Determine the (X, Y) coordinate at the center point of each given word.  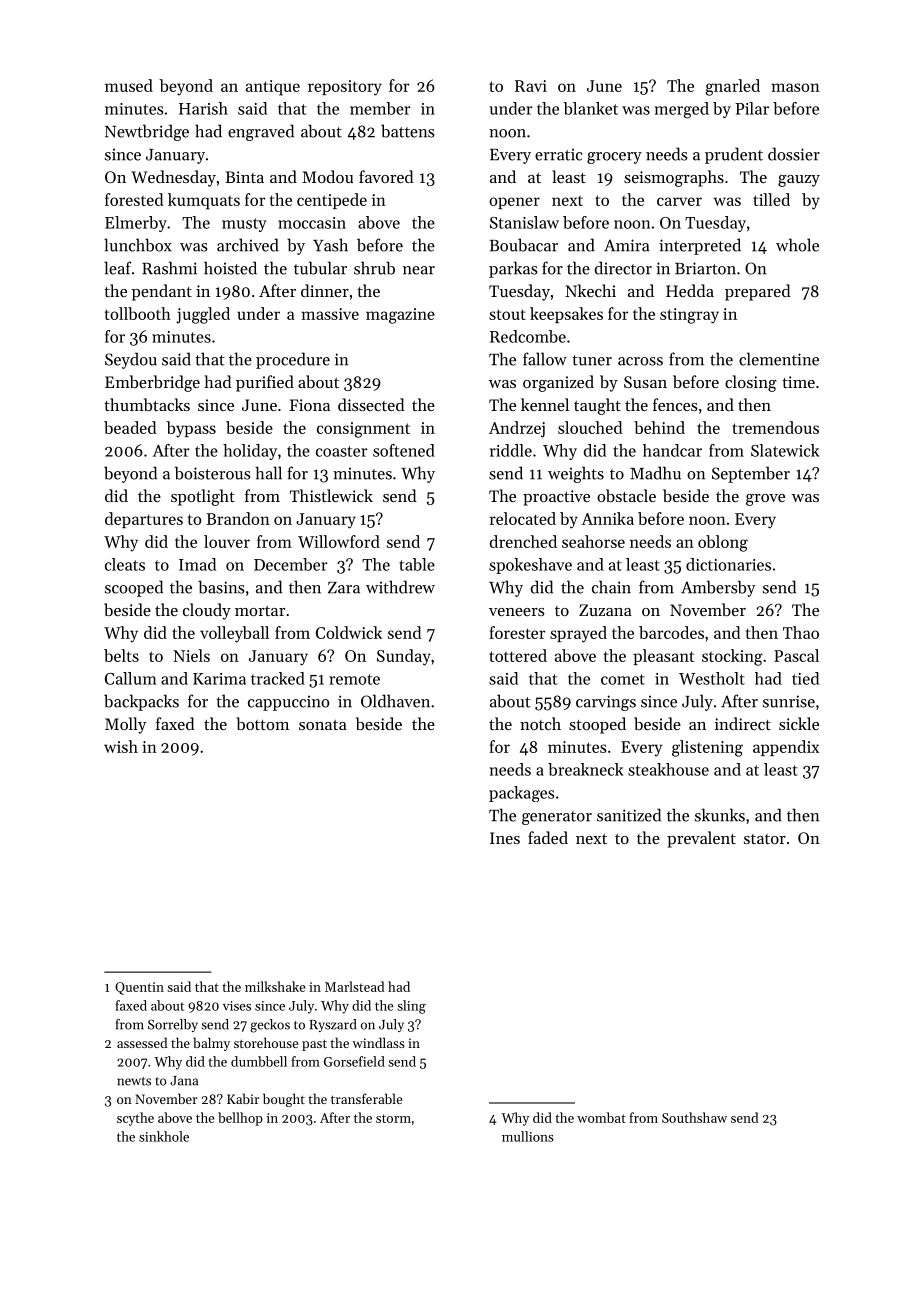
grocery (614, 158)
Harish (203, 108)
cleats (125, 564)
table (417, 564)
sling (412, 1007)
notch (540, 723)
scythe (135, 1119)
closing (751, 383)
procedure (293, 360)
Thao (801, 632)
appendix (786, 748)
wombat (601, 1117)
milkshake (275, 986)
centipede (332, 201)
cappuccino (288, 703)
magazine (400, 316)
